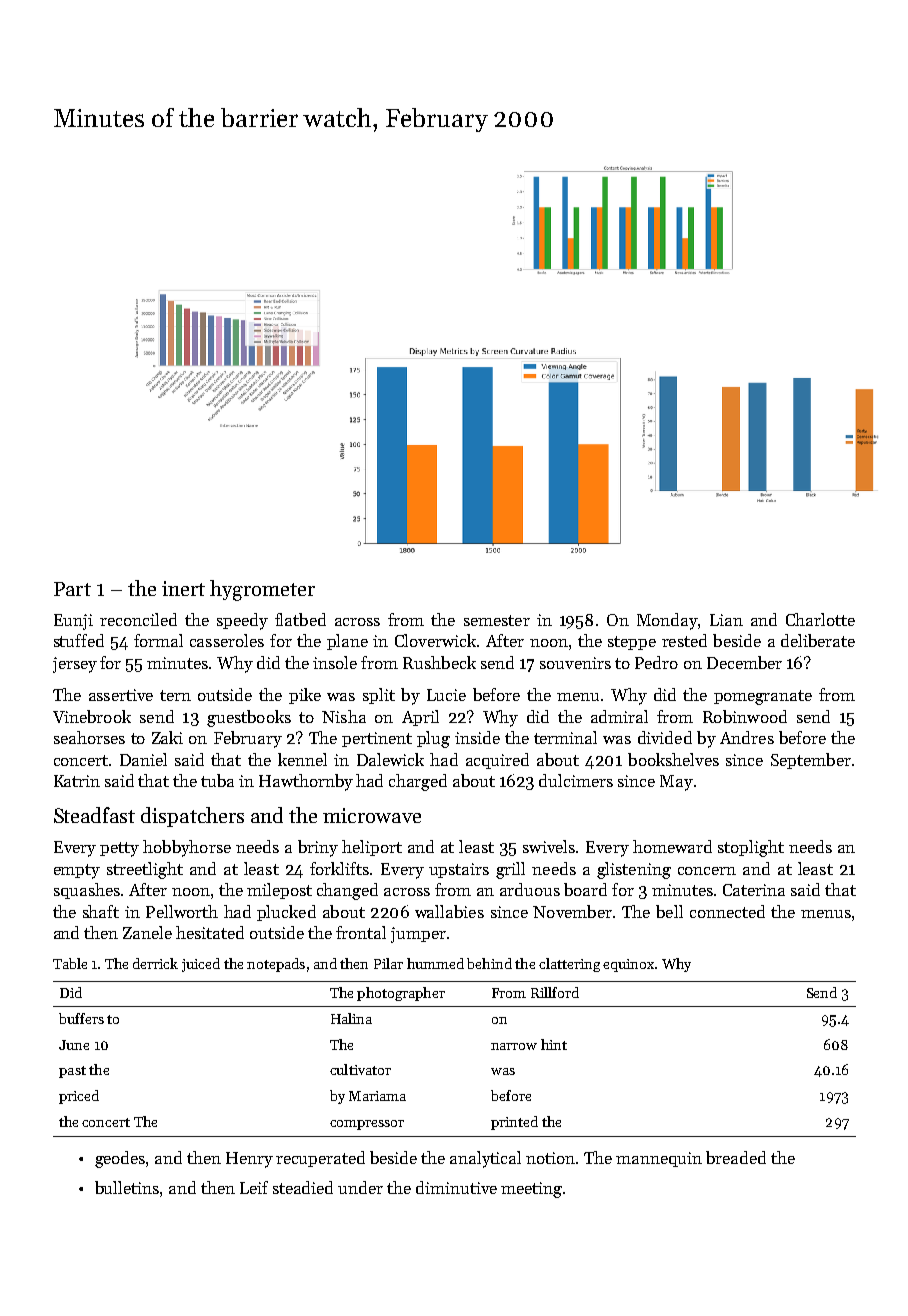  Describe the element at coordinates (747, 737) in the screenshot. I see `Andres` at that location.
